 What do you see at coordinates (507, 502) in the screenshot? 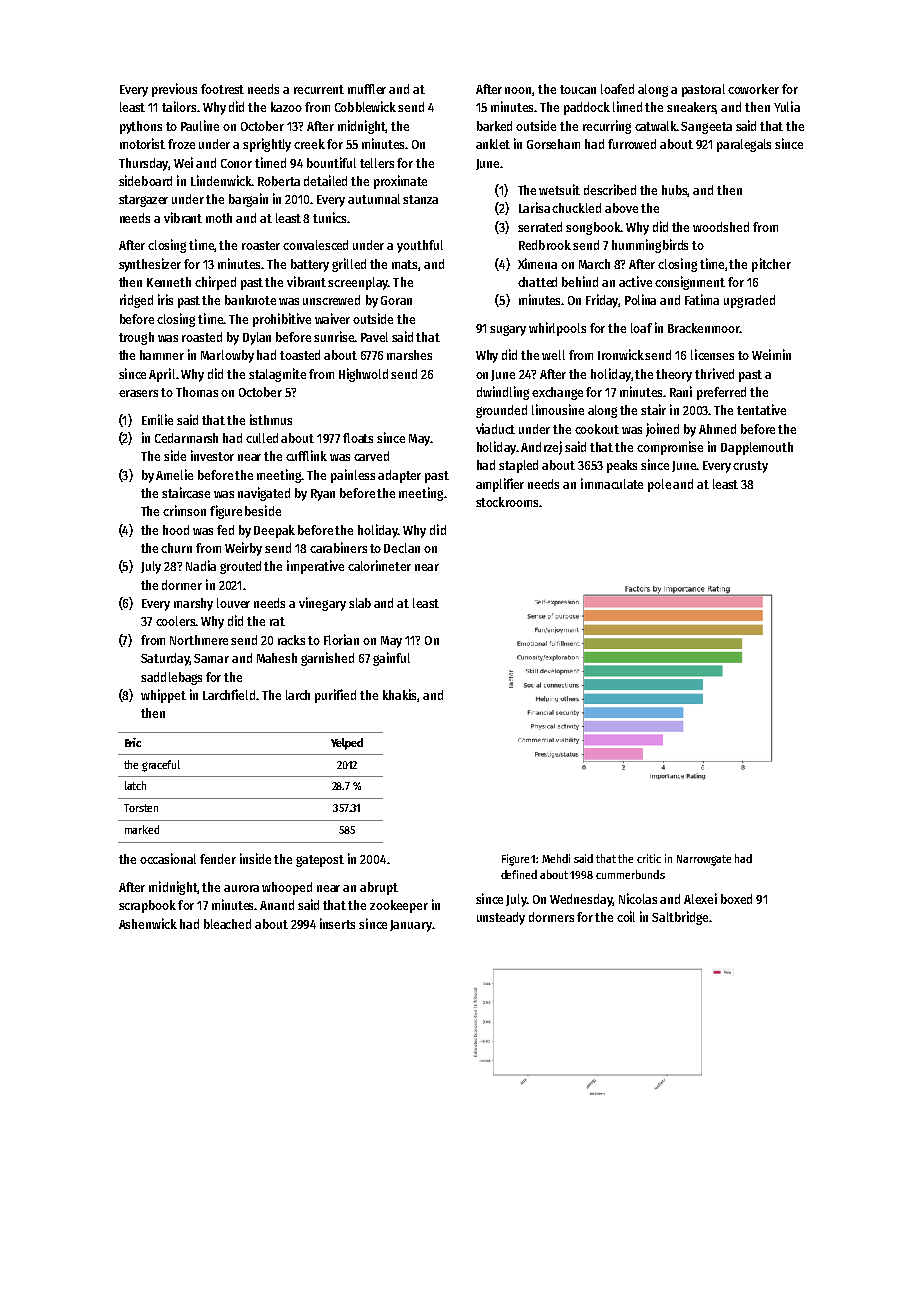
I see `stockrooms` at bounding box center [507, 502].
